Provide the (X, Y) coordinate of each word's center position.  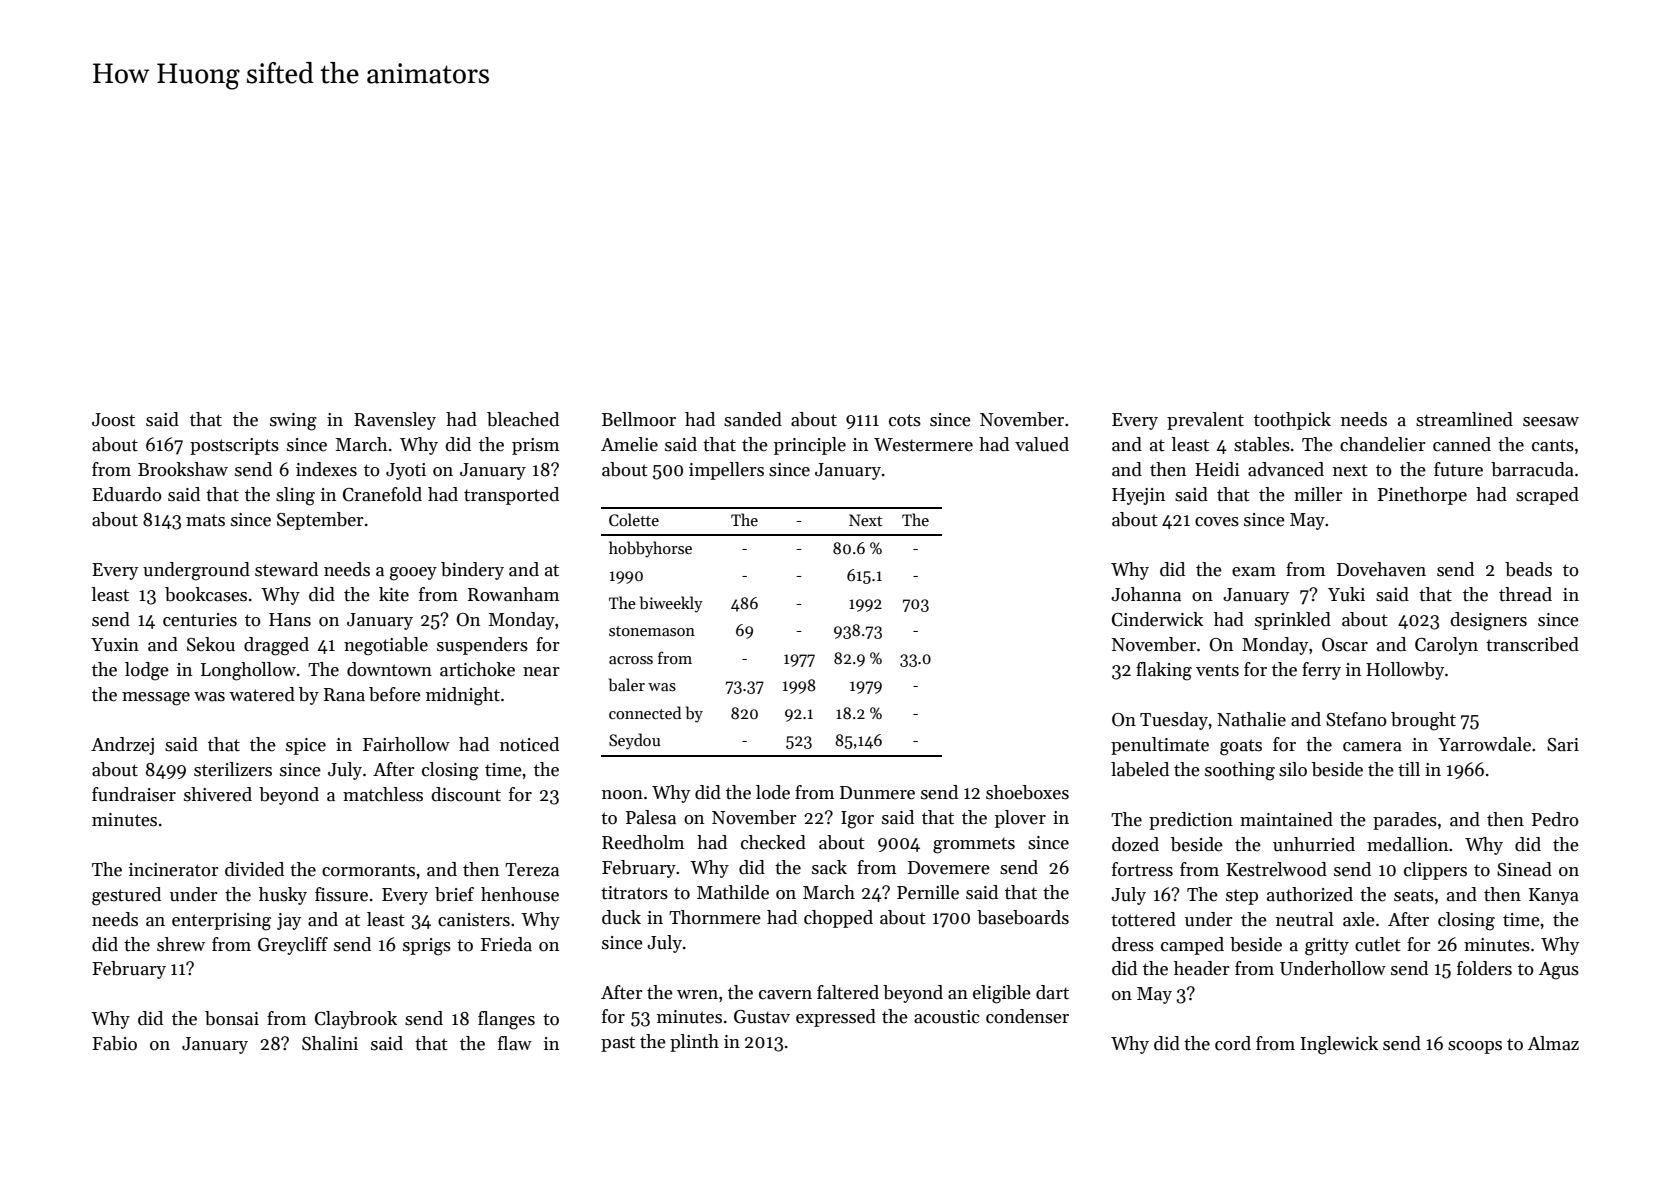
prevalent (1205, 421)
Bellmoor (639, 419)
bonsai (232, 1018)
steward (286, 569)
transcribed (1532, 644)
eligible (1002, 994)
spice (306, 746)
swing (293, 422)
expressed (836, 1018)
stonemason (652, 631)
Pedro (1555, 819)
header (1202, 968)
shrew (181, 944)
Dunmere (877, 793)
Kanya (1554, 896)
